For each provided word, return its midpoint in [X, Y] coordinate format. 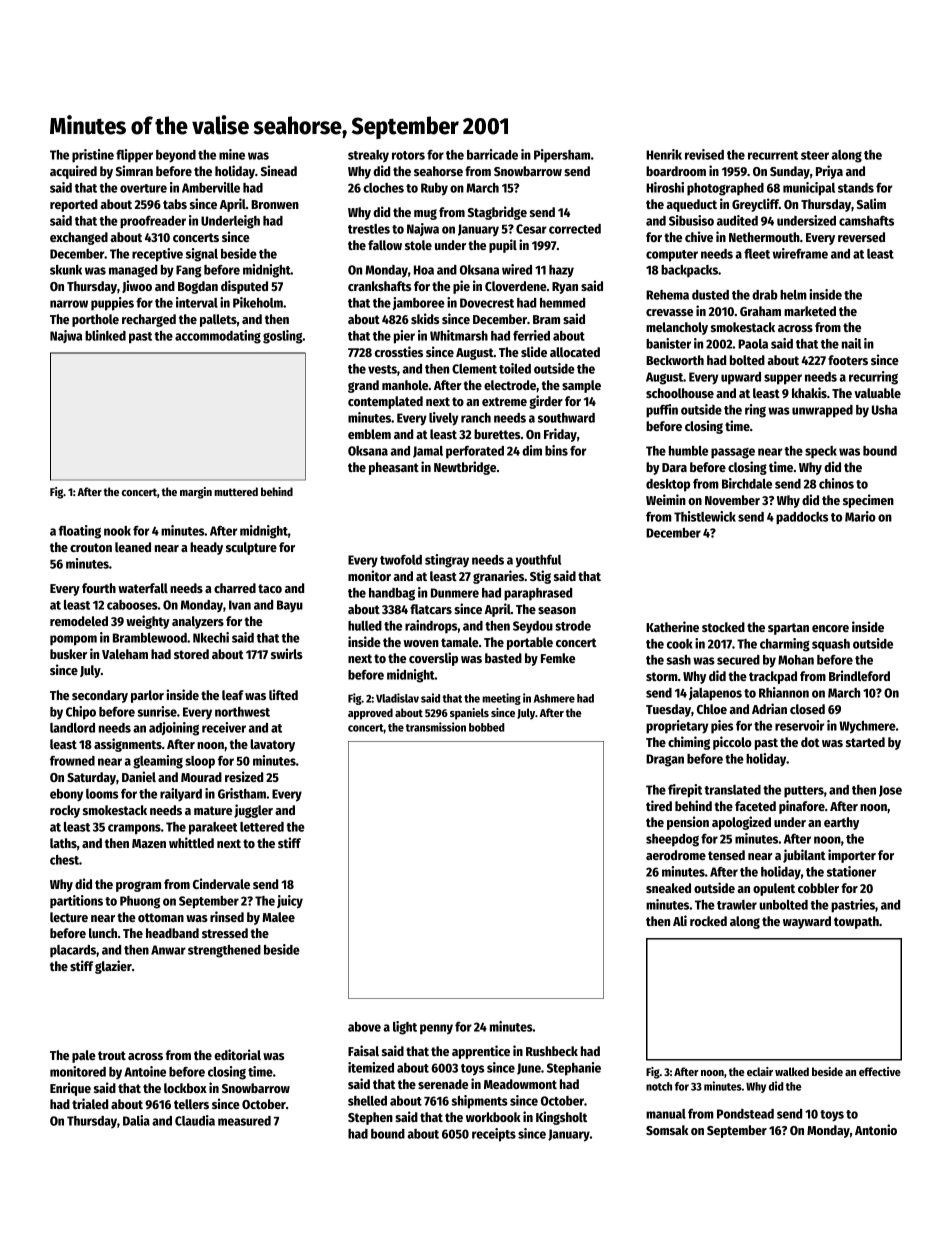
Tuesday [668, 710]
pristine [93, 156]
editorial [237, 1054]
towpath [856, 922]
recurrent [773, 155]
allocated [575, 352]
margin [196, 493]
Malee [278, 917]
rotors [408, 155]
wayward [807, 922]
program [138, 886]
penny [436, 1029]
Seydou [533, 627]
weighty [148, 622]
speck [821, 452]
